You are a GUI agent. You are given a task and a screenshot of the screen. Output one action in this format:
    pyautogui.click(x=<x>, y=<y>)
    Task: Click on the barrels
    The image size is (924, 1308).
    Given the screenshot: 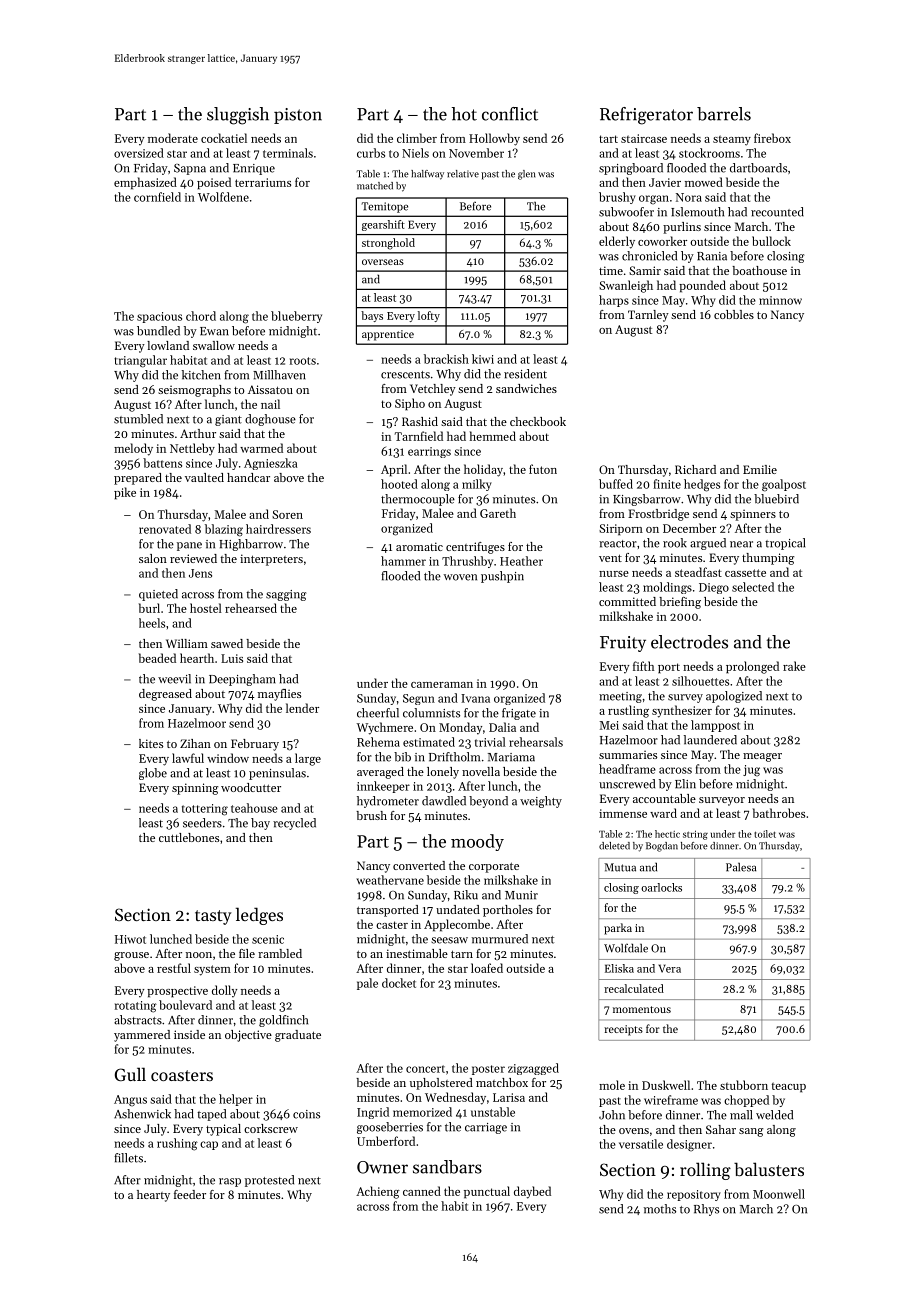 What is the action you would take?
    pyautogui.click(x=724, y=114)
